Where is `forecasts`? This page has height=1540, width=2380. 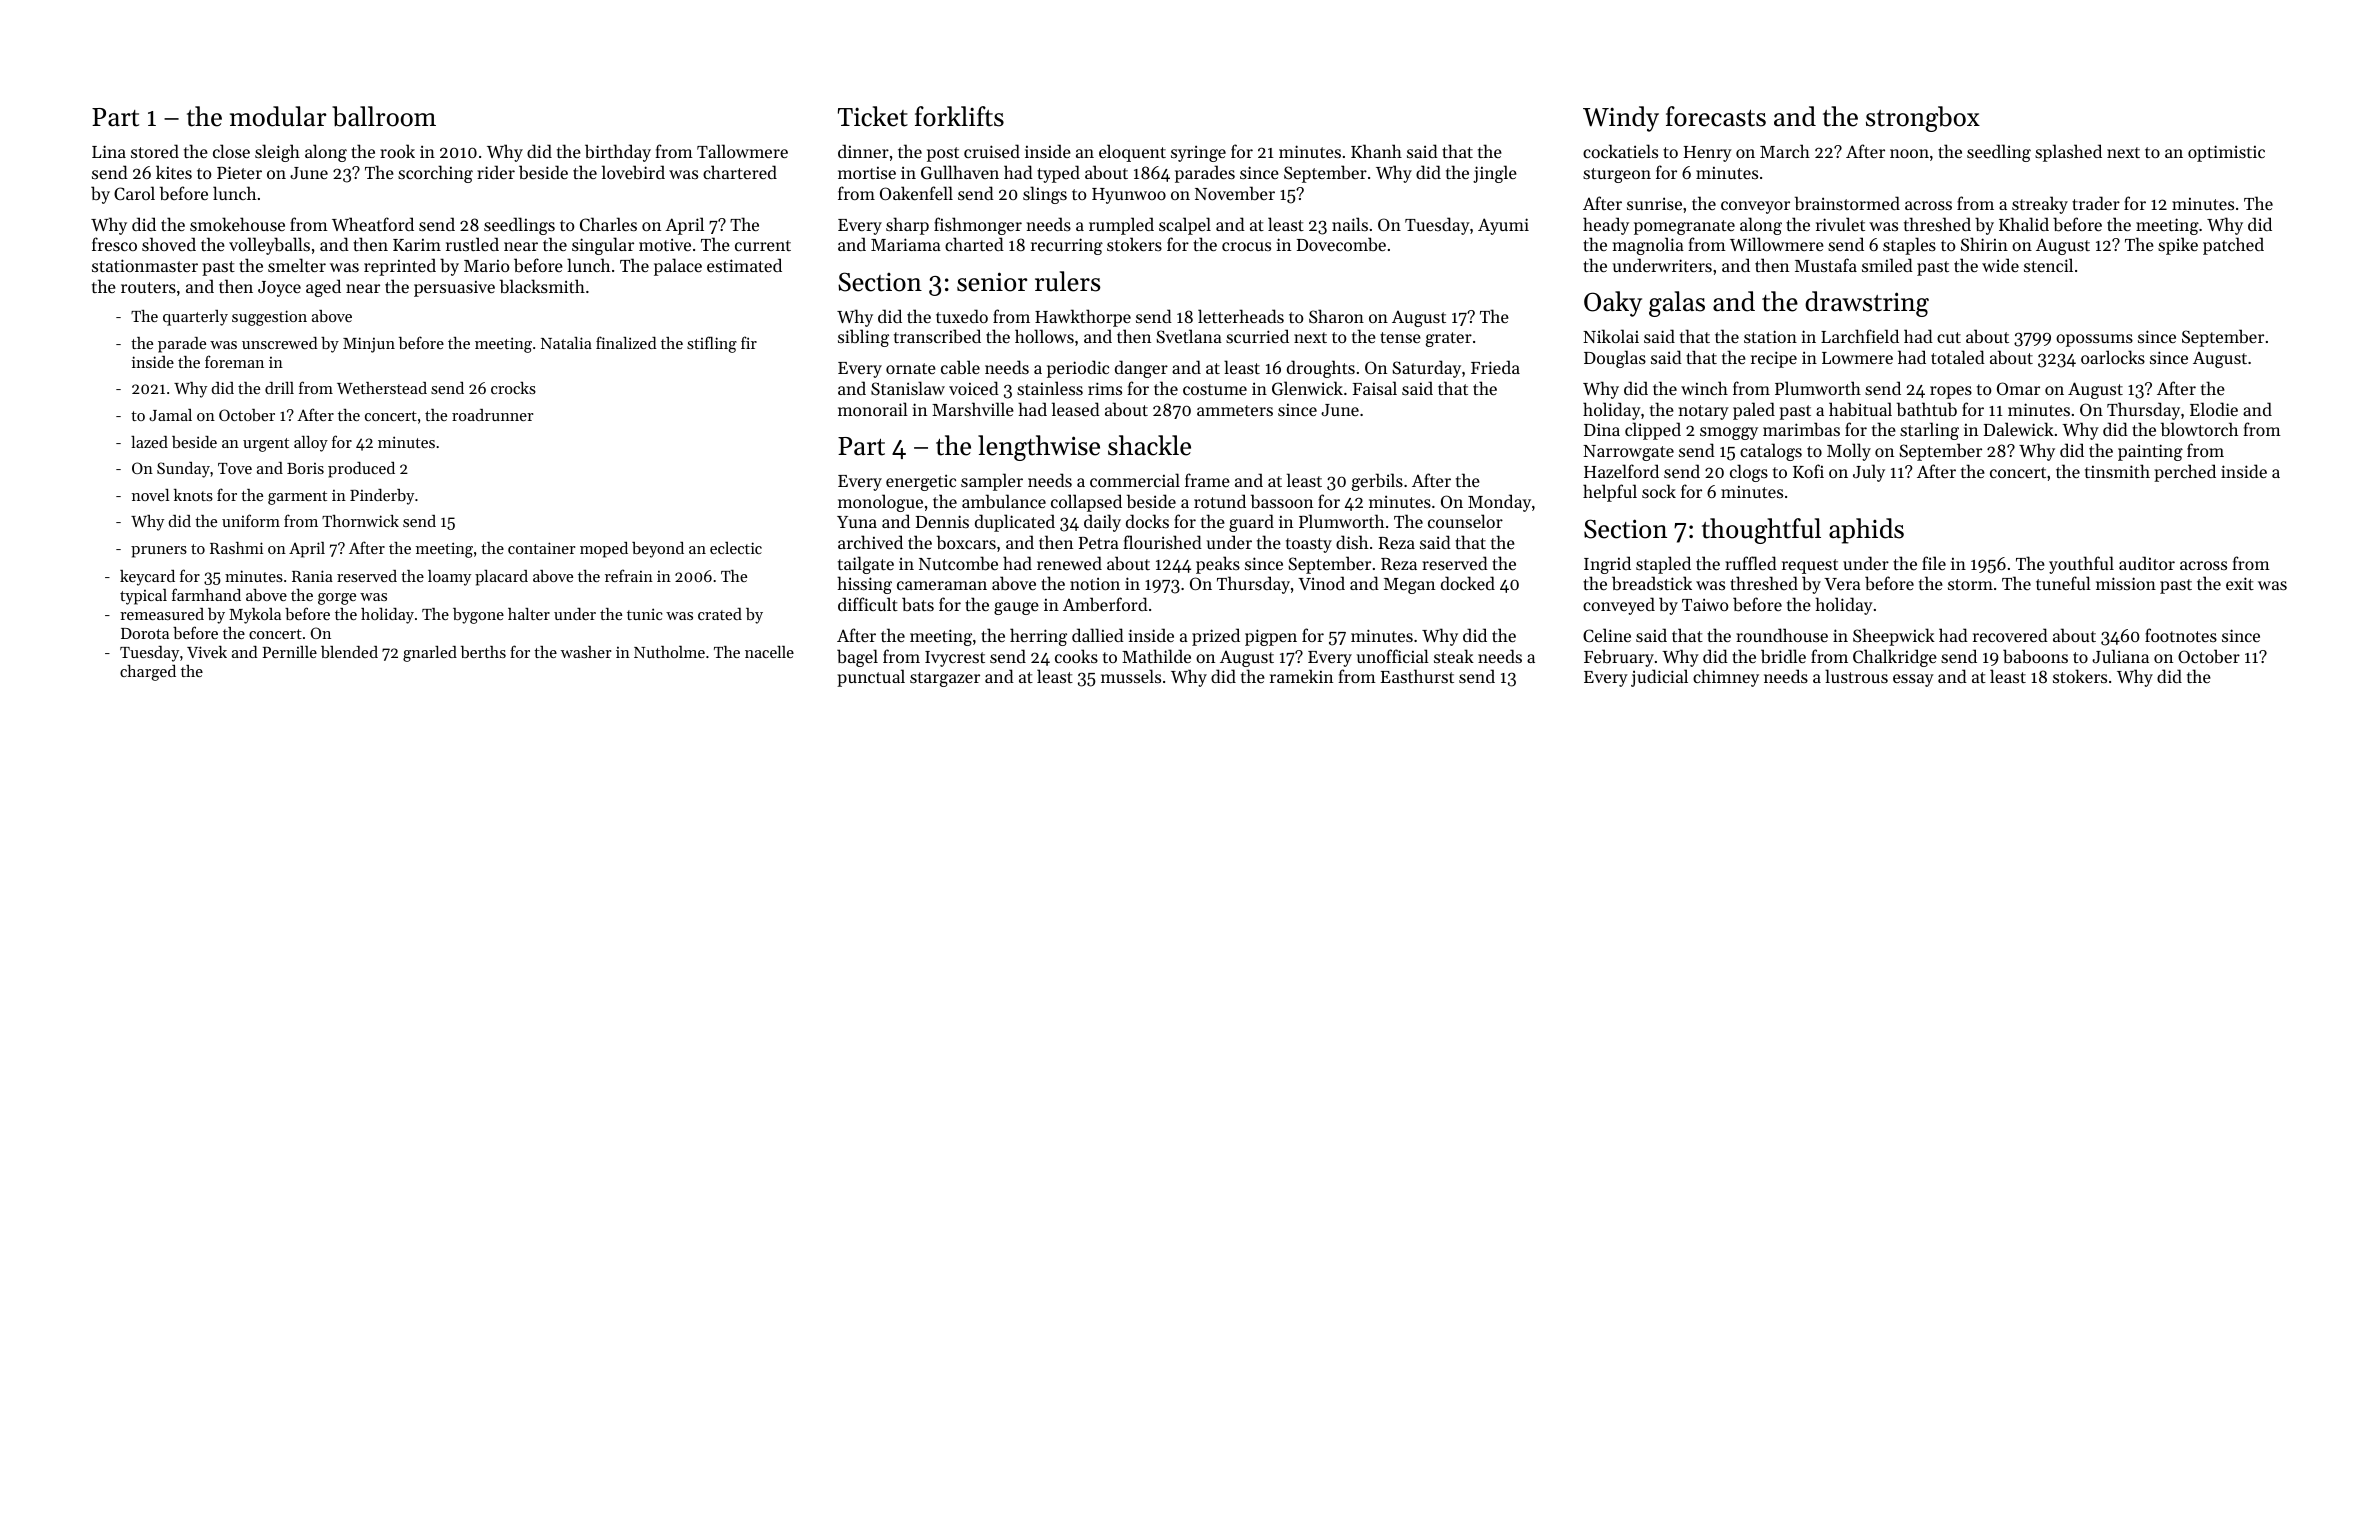 forecasts is located at coordinates (1716, 116).
